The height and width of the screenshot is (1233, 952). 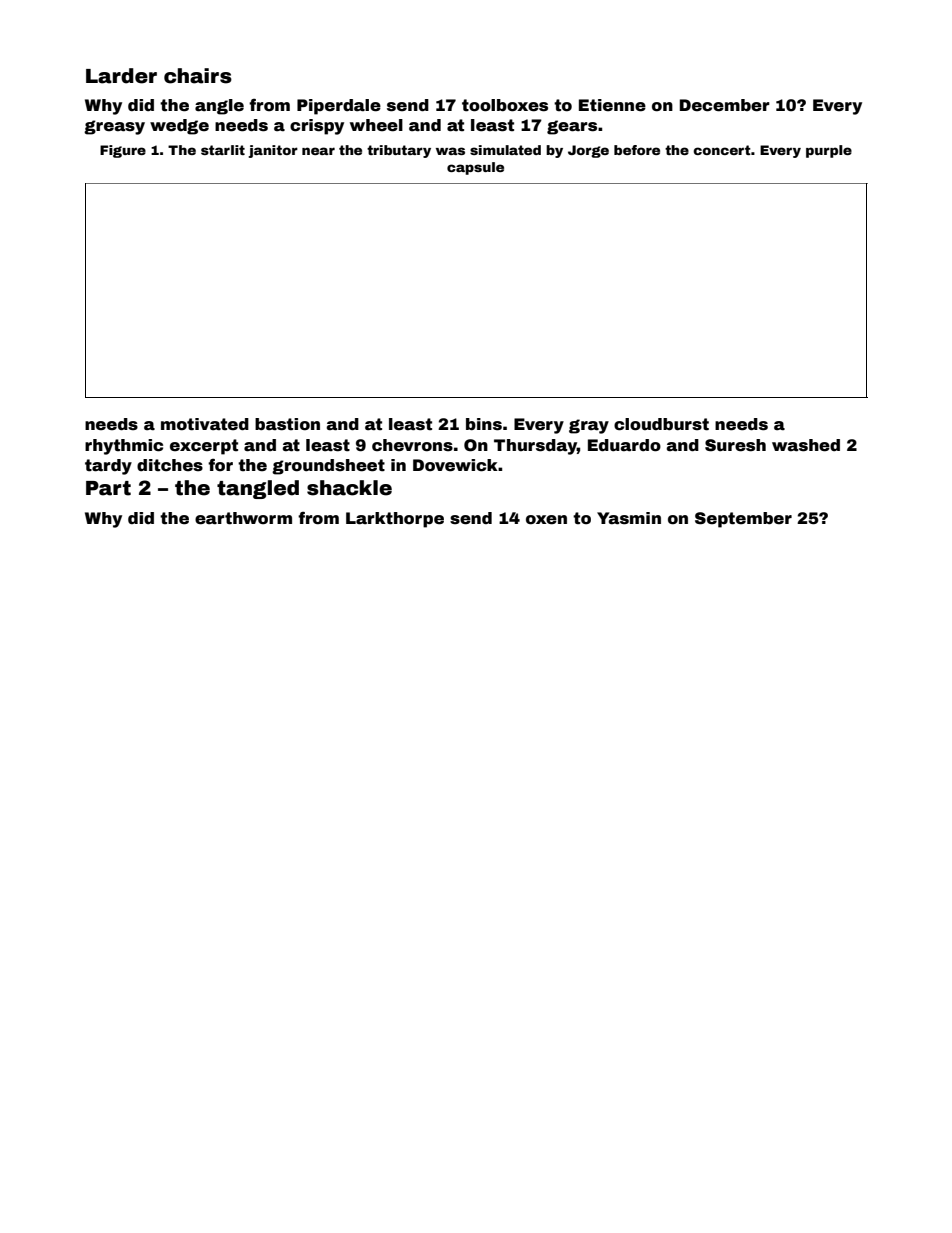 What do you see at coordinates (484, 424) in the screenshot?
I see `bins` at bounding box center [484, 424].
